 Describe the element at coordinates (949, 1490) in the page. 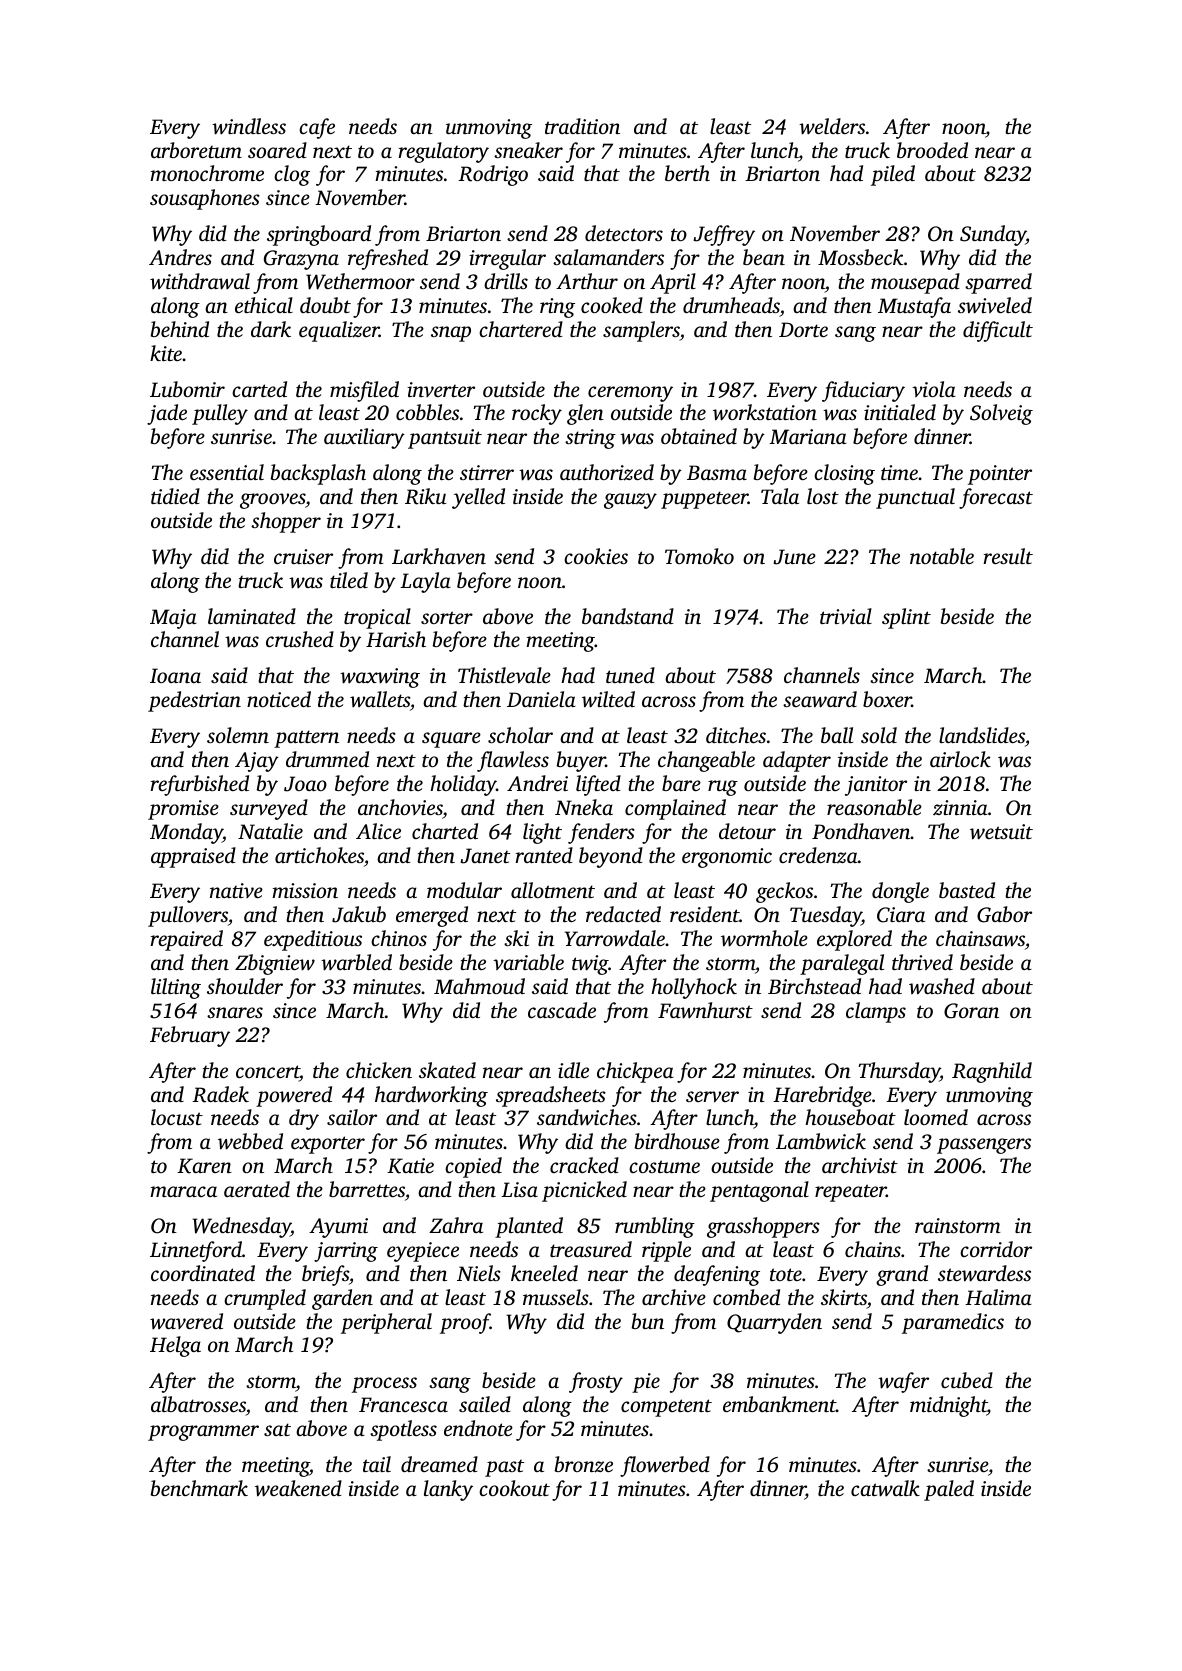

I see `paled` at that location.
